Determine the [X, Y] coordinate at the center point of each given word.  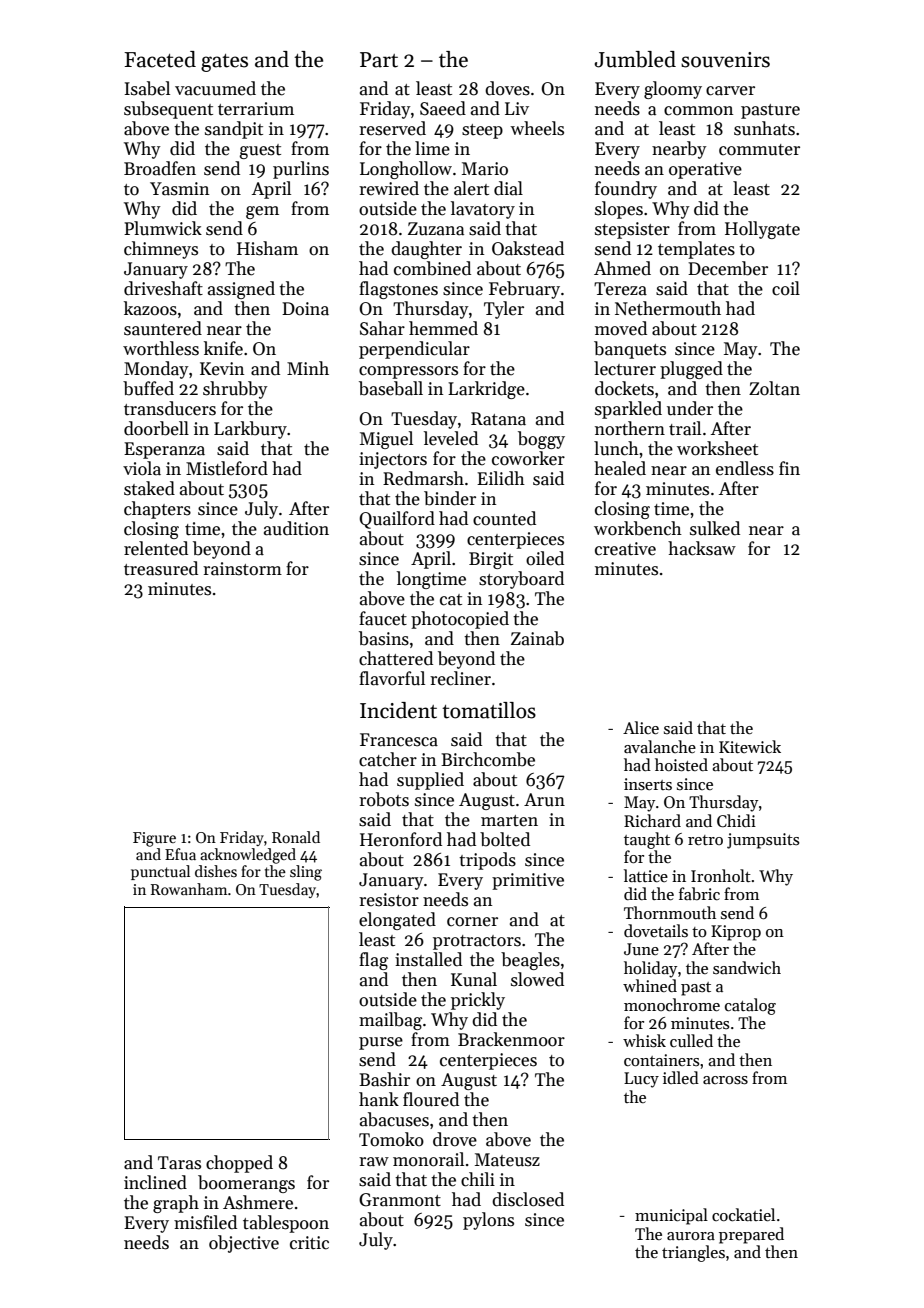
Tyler [504, 310]
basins [384, 638]
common [698, 111]
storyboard [521, 580]
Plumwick [163, 228]
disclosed [528, 1199]
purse [381, 1043]
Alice [641, 727]
